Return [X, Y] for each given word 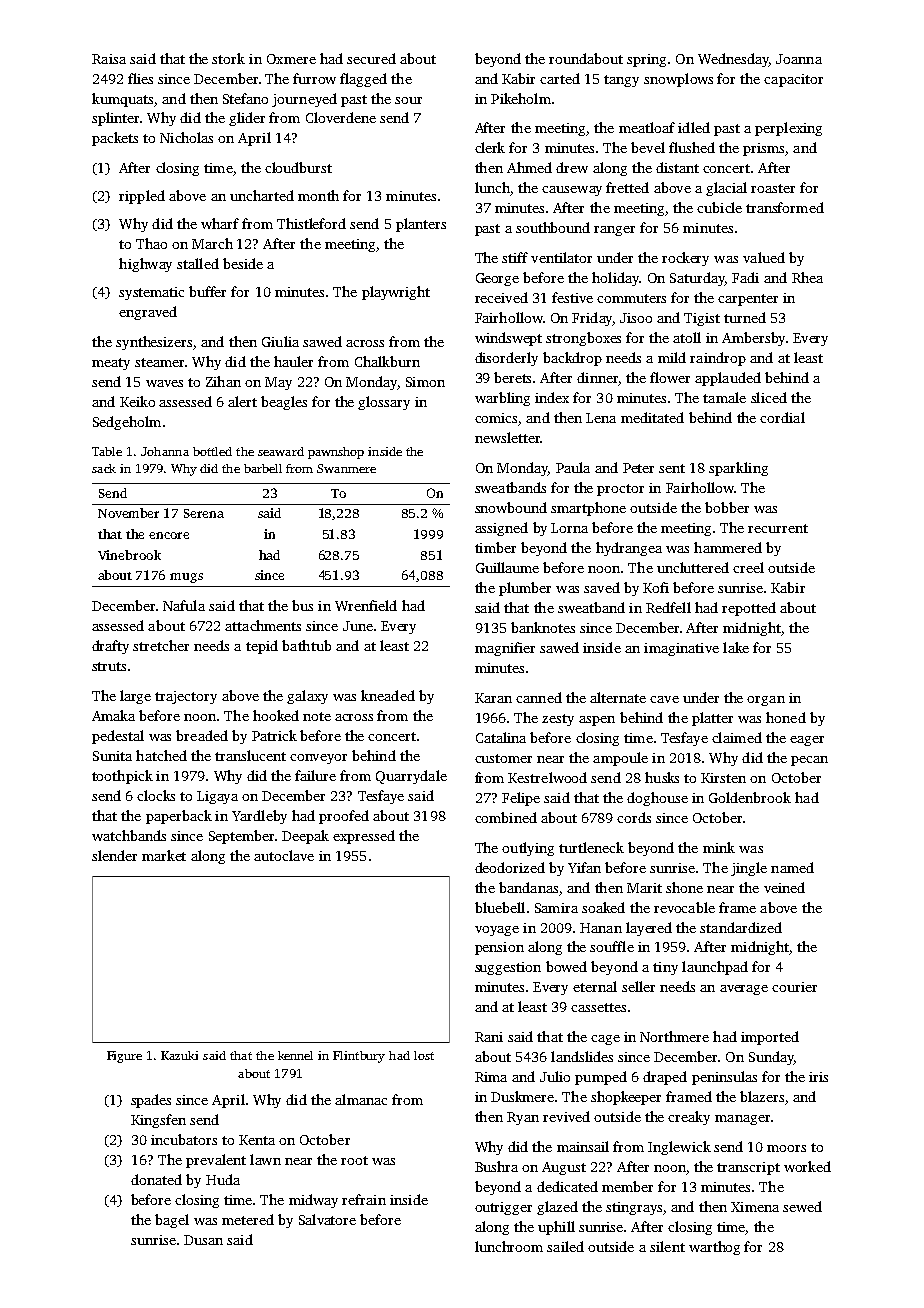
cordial [782, 417]
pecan [809, 761]
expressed [364, 837]
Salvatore [327, 1219]
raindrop [718, 359]
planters [421, 225]
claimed [737, 737]
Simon [425, 382]
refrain [364, 1199]
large [135, 697]
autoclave [284, 855]
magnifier [505, 649]
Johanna [165, 451]
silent [667, 1246]
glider [247, 119]
